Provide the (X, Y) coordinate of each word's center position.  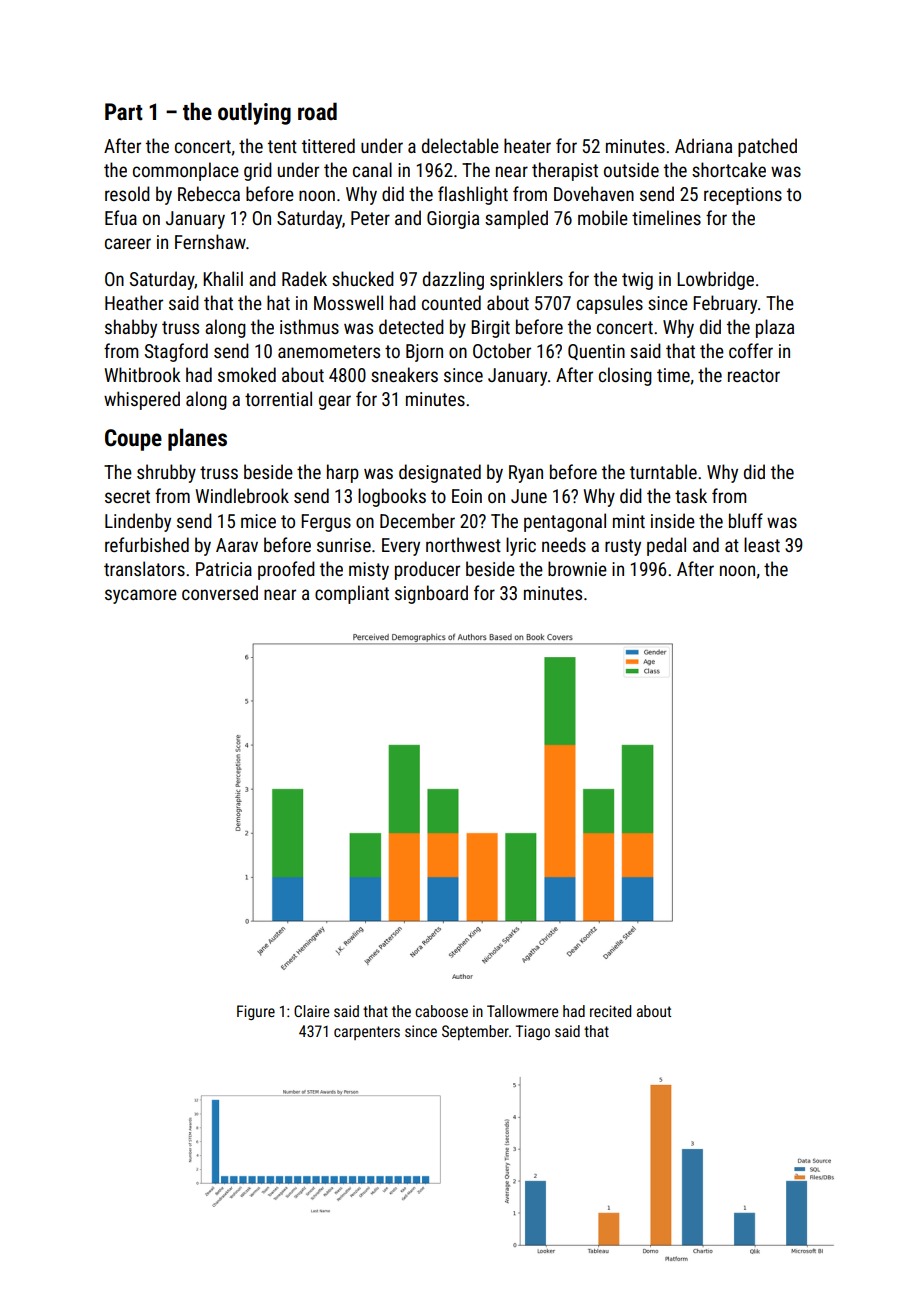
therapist (565, 171)
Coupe (133, 440)
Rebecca (209, 193)
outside (631, 169)
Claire (311, 1011)
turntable (663, 471)
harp (343, 473)
